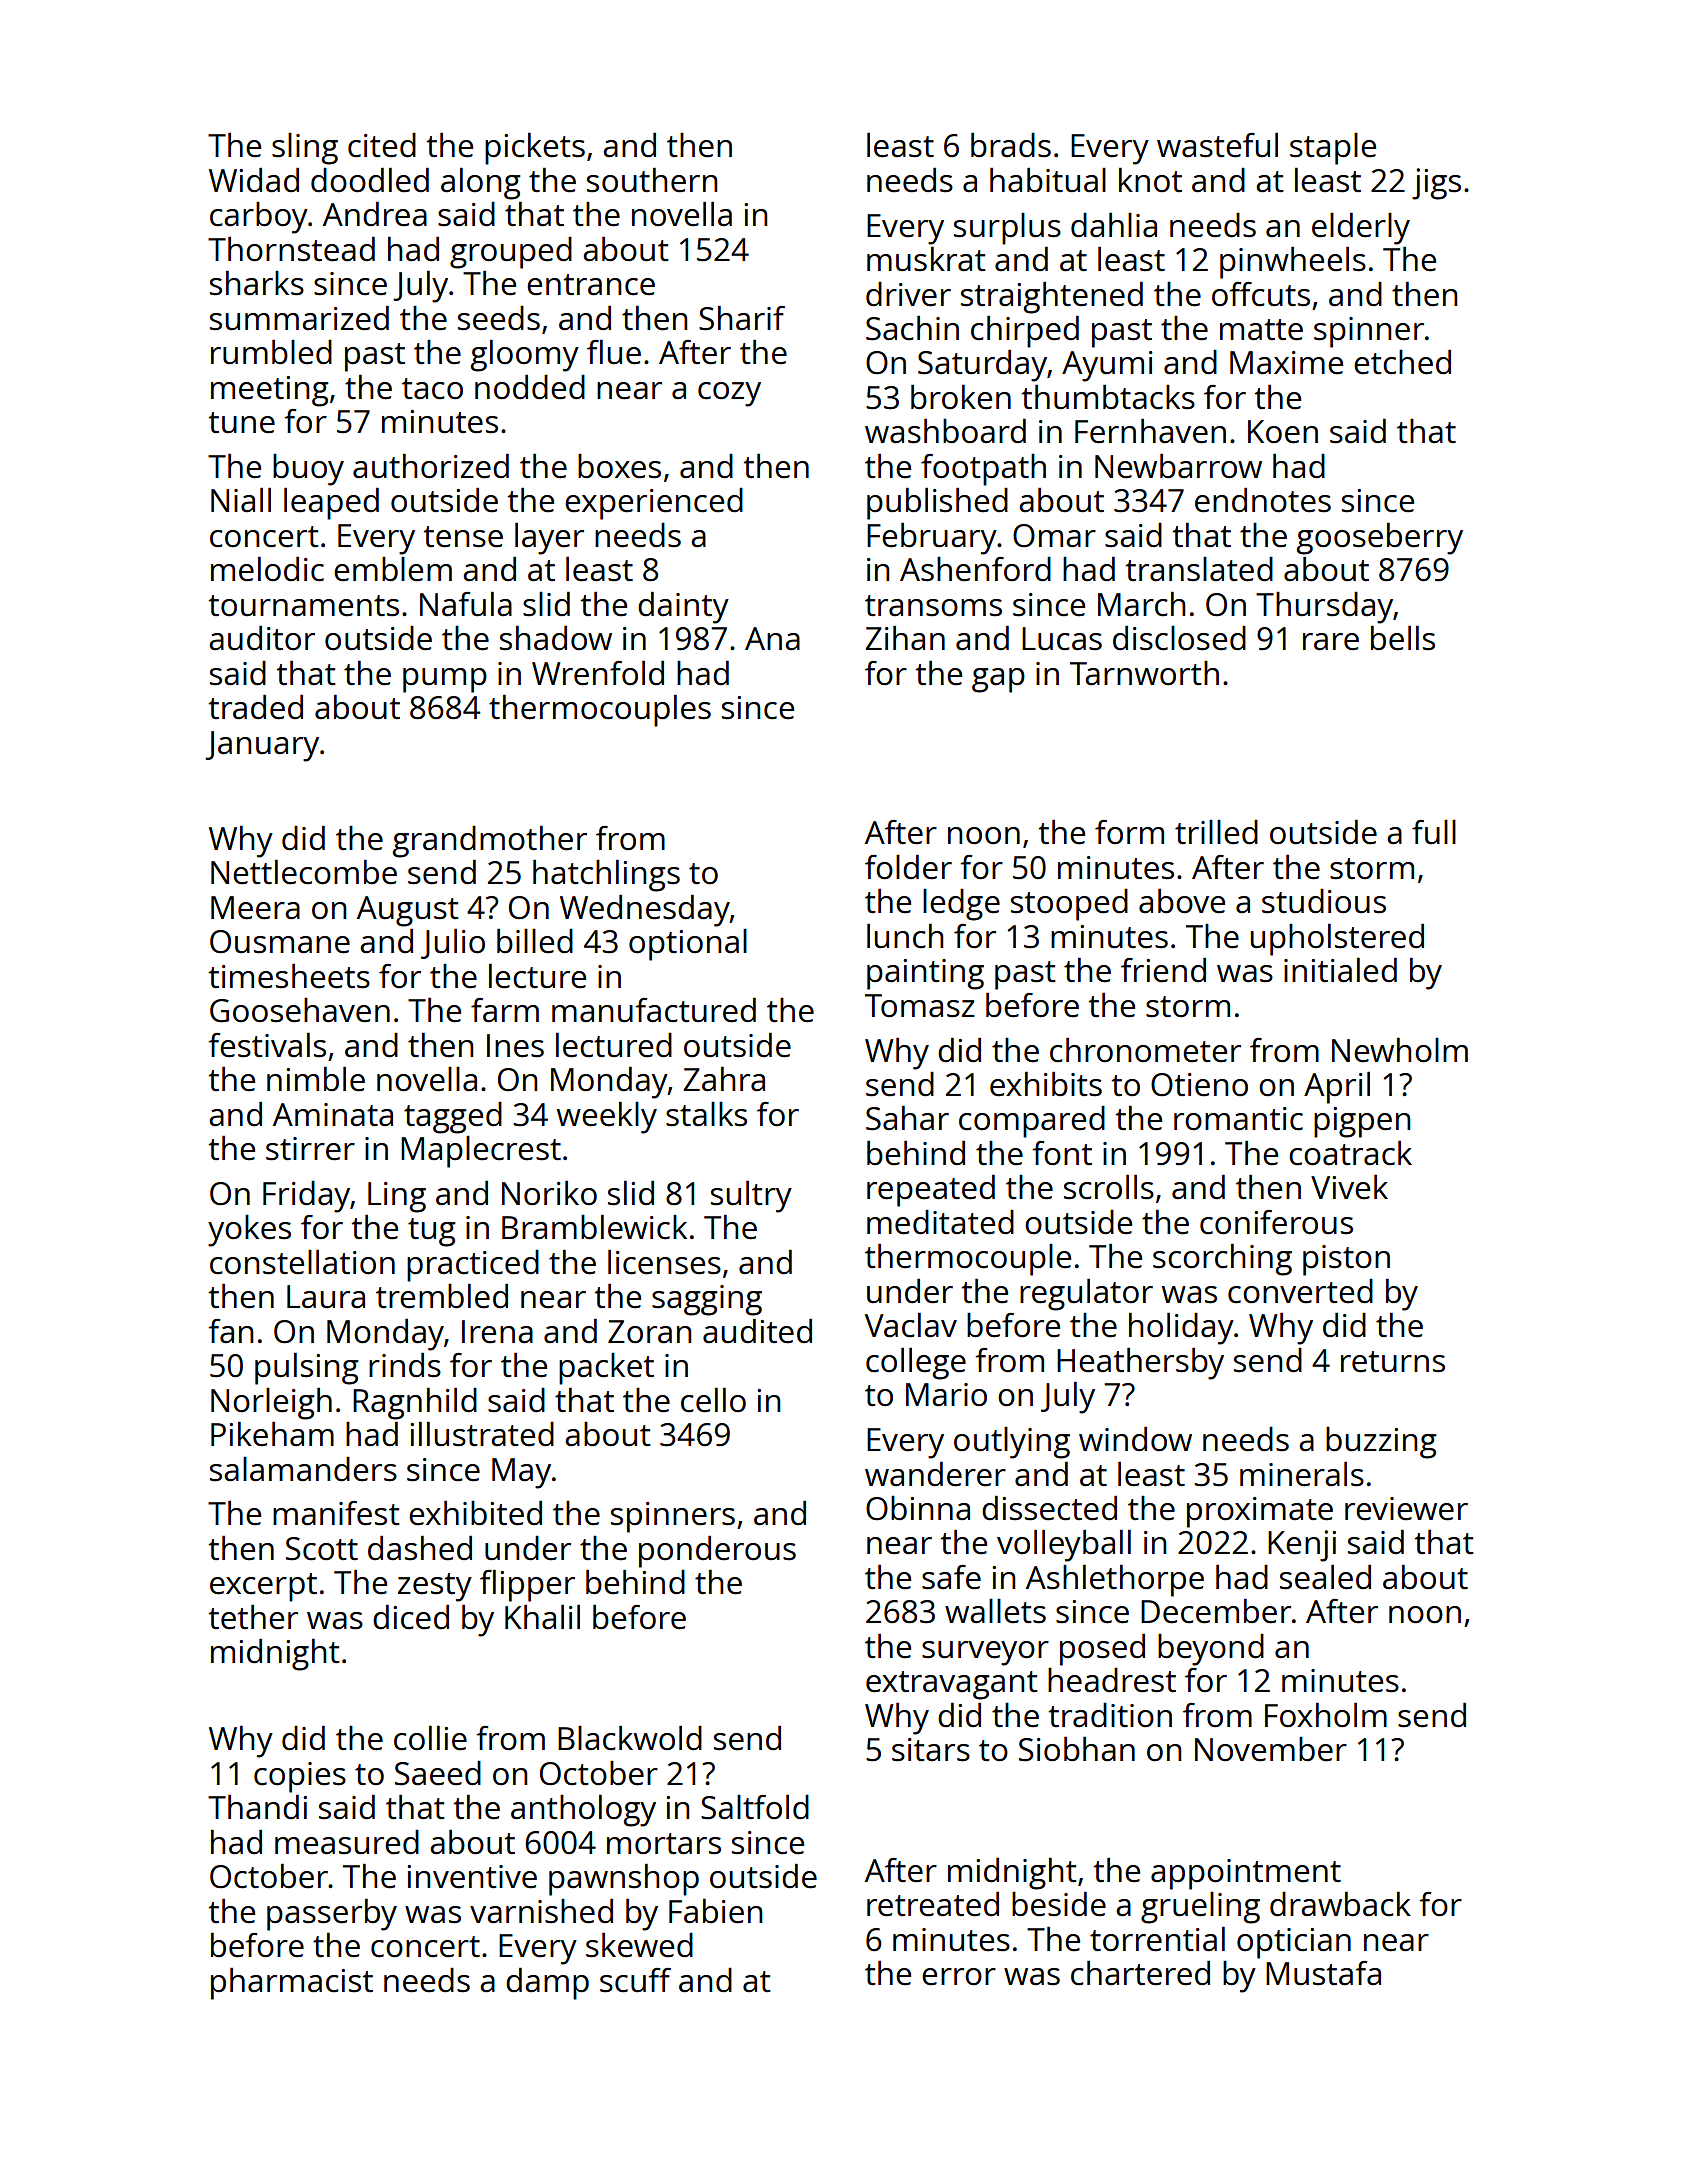 The height and width of the screenshot is (2178, 1683). Describe the element at coordinates (1222, 1259) in the screenshot. I see `scorching` at that location.
